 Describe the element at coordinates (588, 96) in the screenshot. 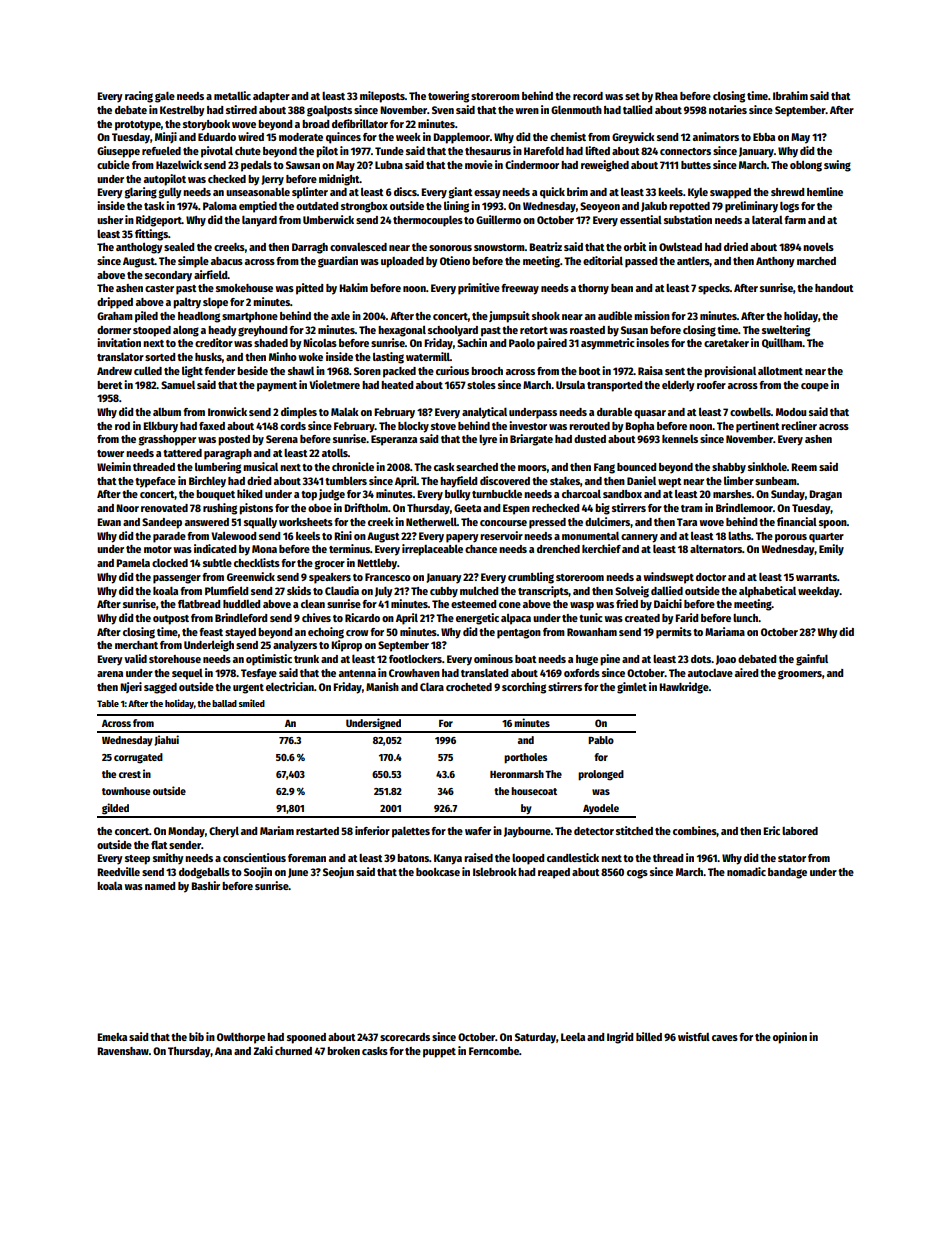

I see `record` at that location.
